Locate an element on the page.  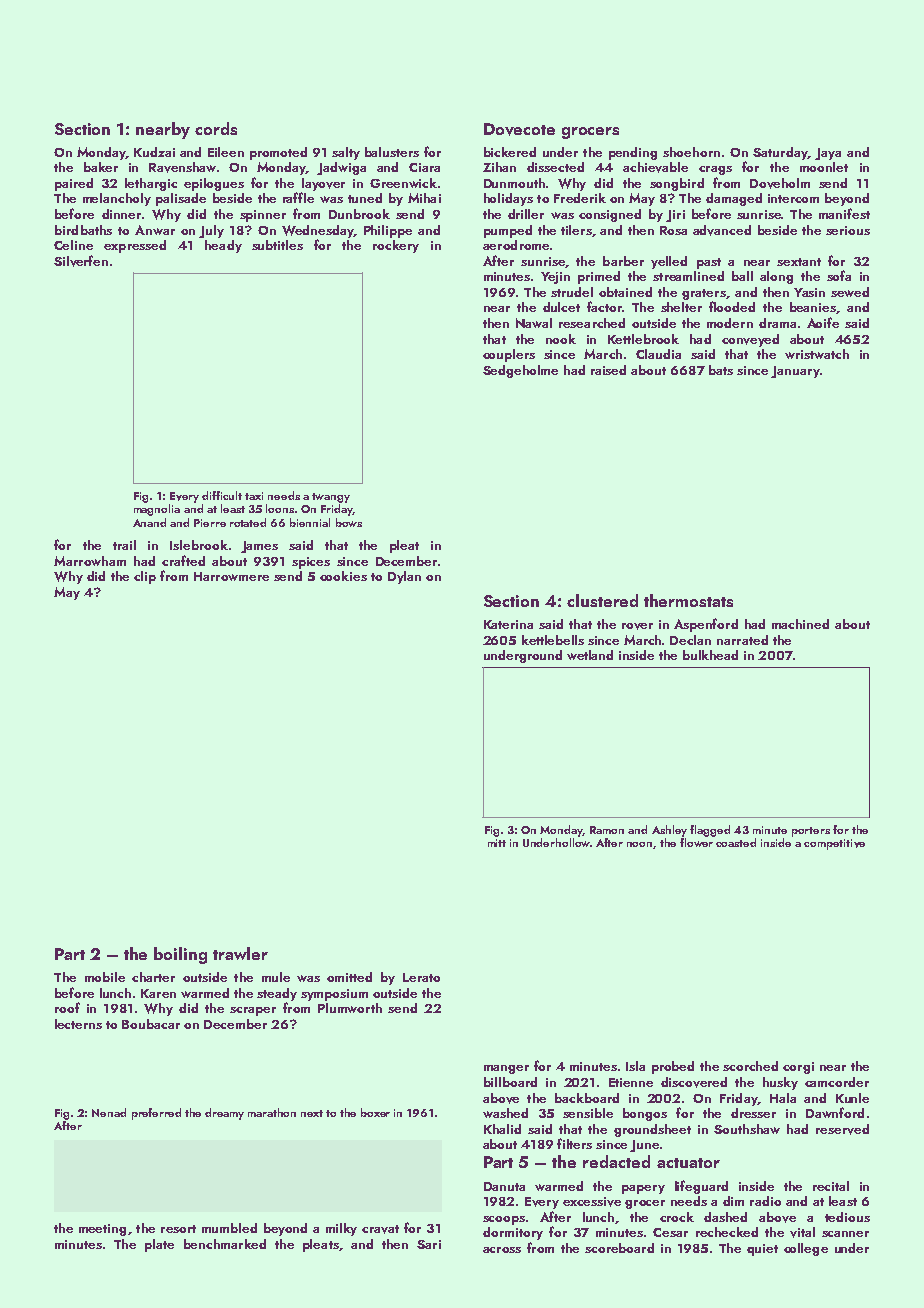
Anand is located at coordinates (149, 522).
